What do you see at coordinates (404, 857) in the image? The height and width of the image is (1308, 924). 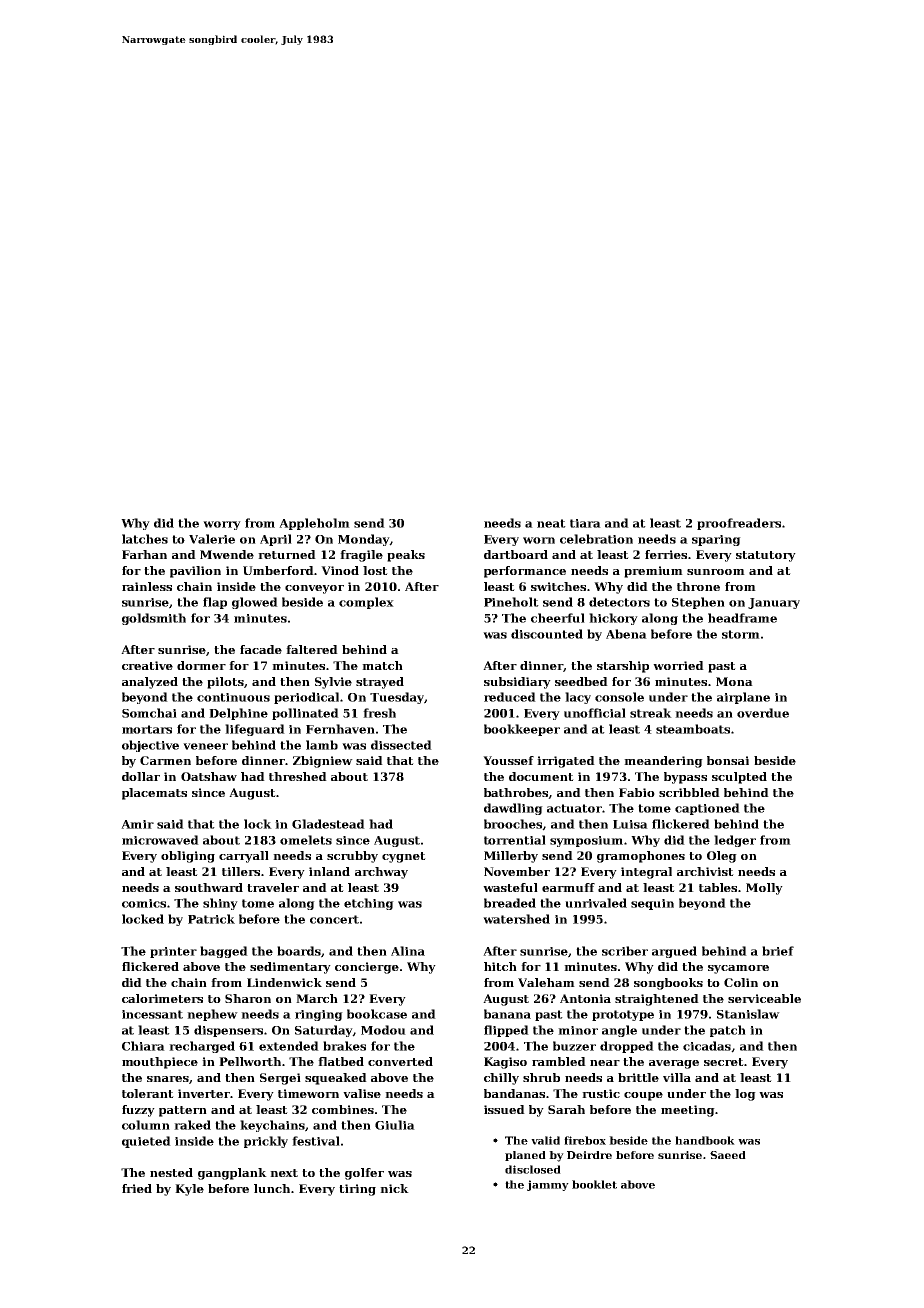 I see `cygnet` at bounding box center [404, 857].
